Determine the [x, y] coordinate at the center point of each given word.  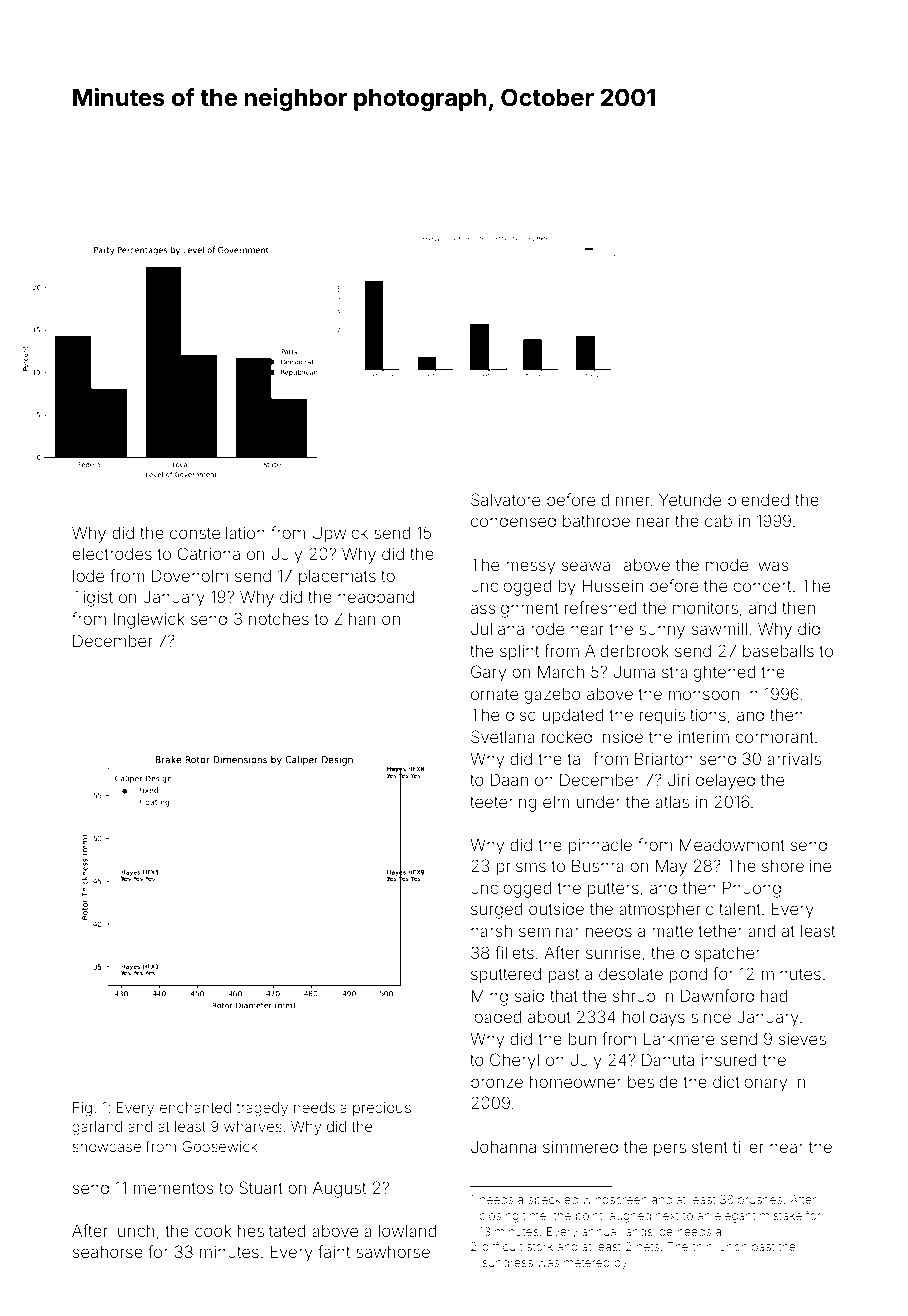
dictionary [750, 1084]
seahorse [108, 1252]
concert [762, 586]
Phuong [752, 889]
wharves [253, 1126]
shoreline [796, 866]
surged [497, 911]
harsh [491, 931]
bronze [497, 1082]
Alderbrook [627, 650]
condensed [513, 521]
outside [556, 909]
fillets [514, 952]
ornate [494, 694]
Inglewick [148, 621]
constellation [217, 533]
